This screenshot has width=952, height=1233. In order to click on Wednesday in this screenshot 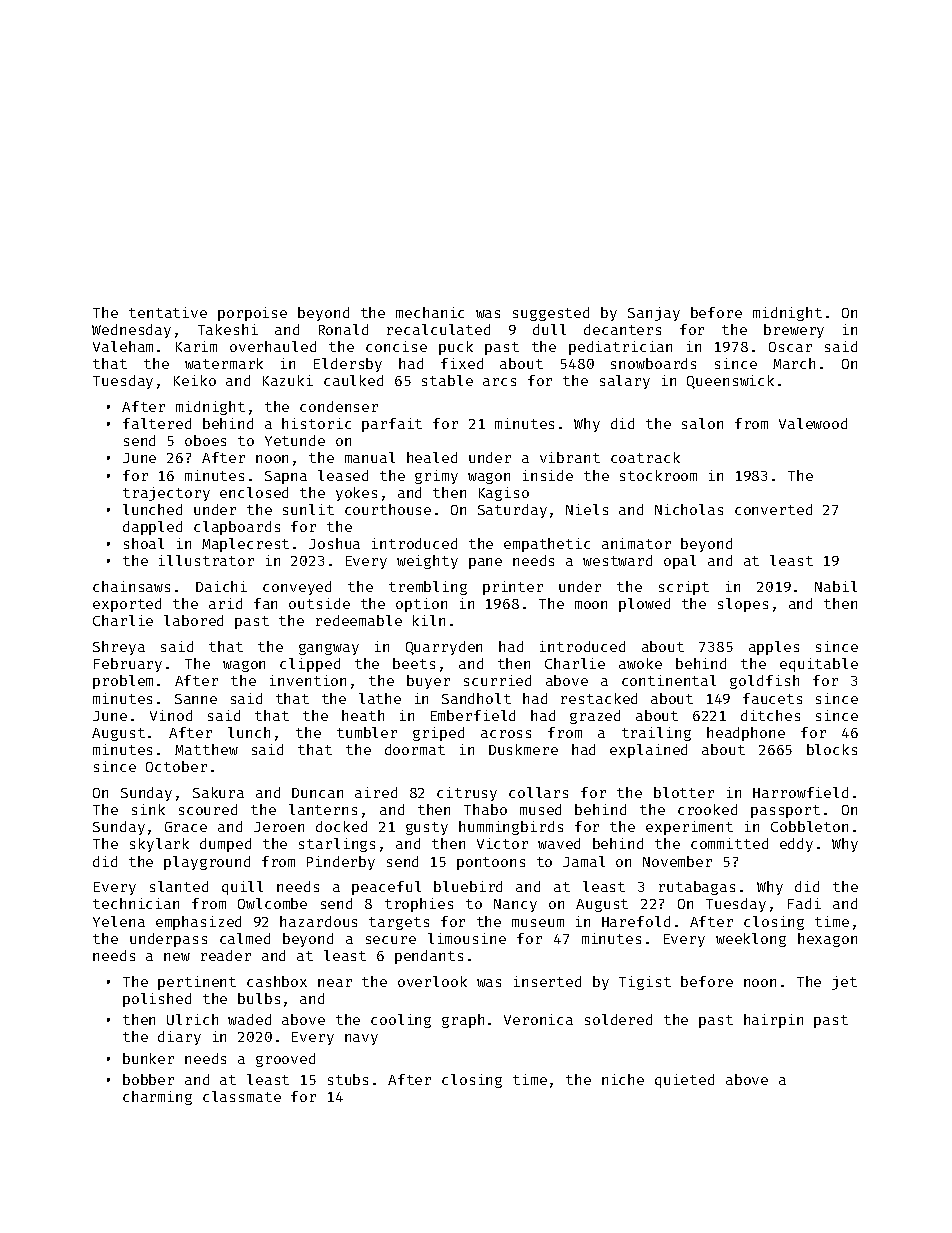, I will do `click(131, 331)`.
